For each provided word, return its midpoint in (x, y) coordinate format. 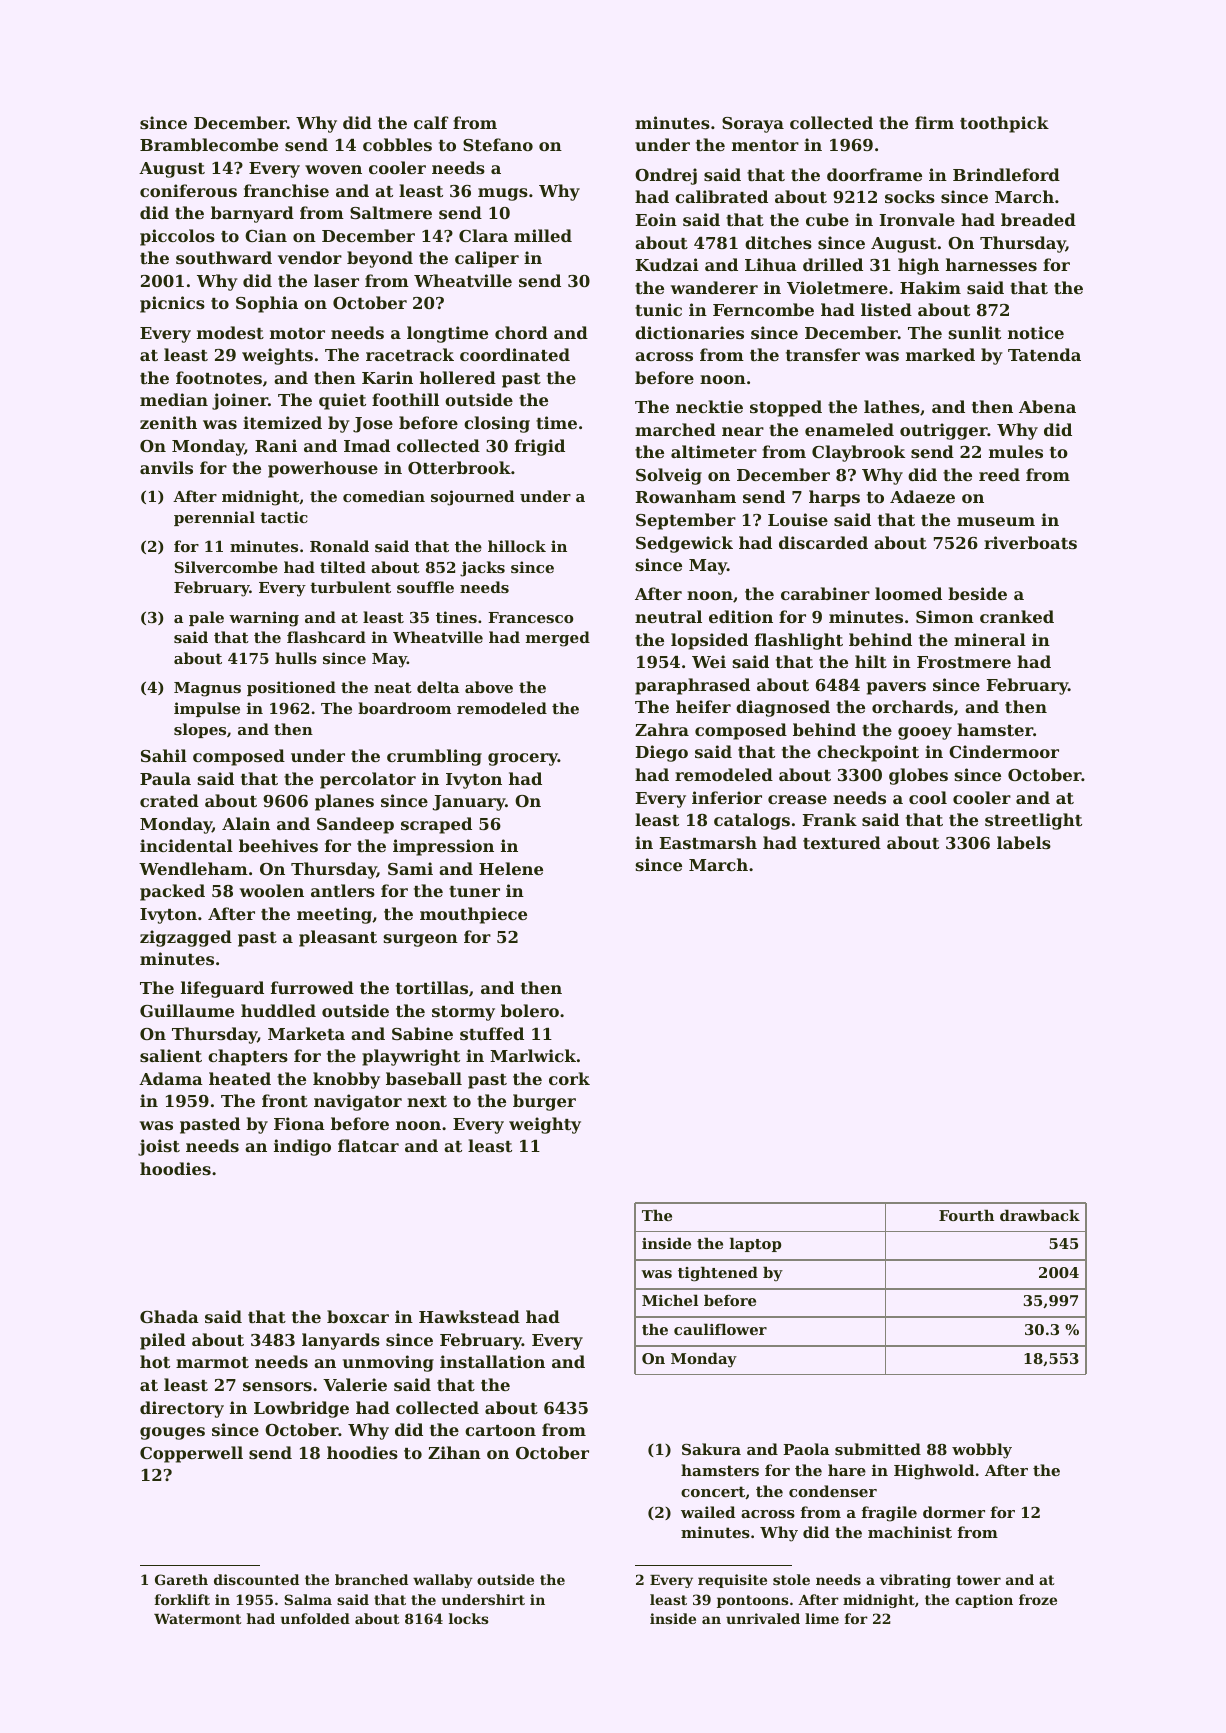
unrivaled (763, 1618)
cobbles (397, 144)
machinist (910, 1532)
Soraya (753, 125)
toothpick (1004, 124)
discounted (256, 1579)
